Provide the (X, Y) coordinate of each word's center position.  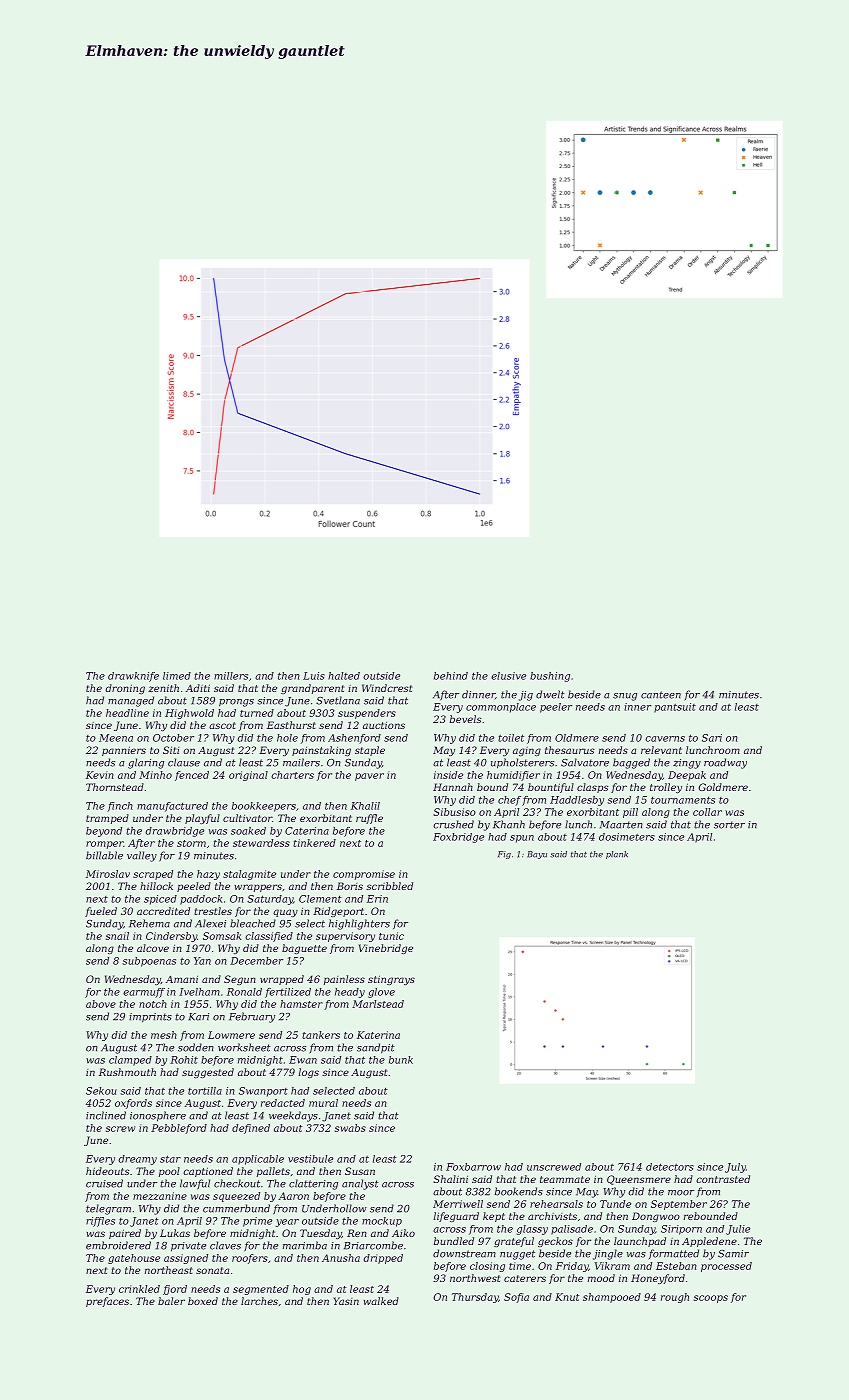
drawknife (133, 677)
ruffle (369, 819)
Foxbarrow (473, 1167)
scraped (153, 875)
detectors (670, 1167)
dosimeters (627, 837)
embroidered (118, 1245)
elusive (508, 676)
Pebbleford (179, 1129)
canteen (661, 695)
